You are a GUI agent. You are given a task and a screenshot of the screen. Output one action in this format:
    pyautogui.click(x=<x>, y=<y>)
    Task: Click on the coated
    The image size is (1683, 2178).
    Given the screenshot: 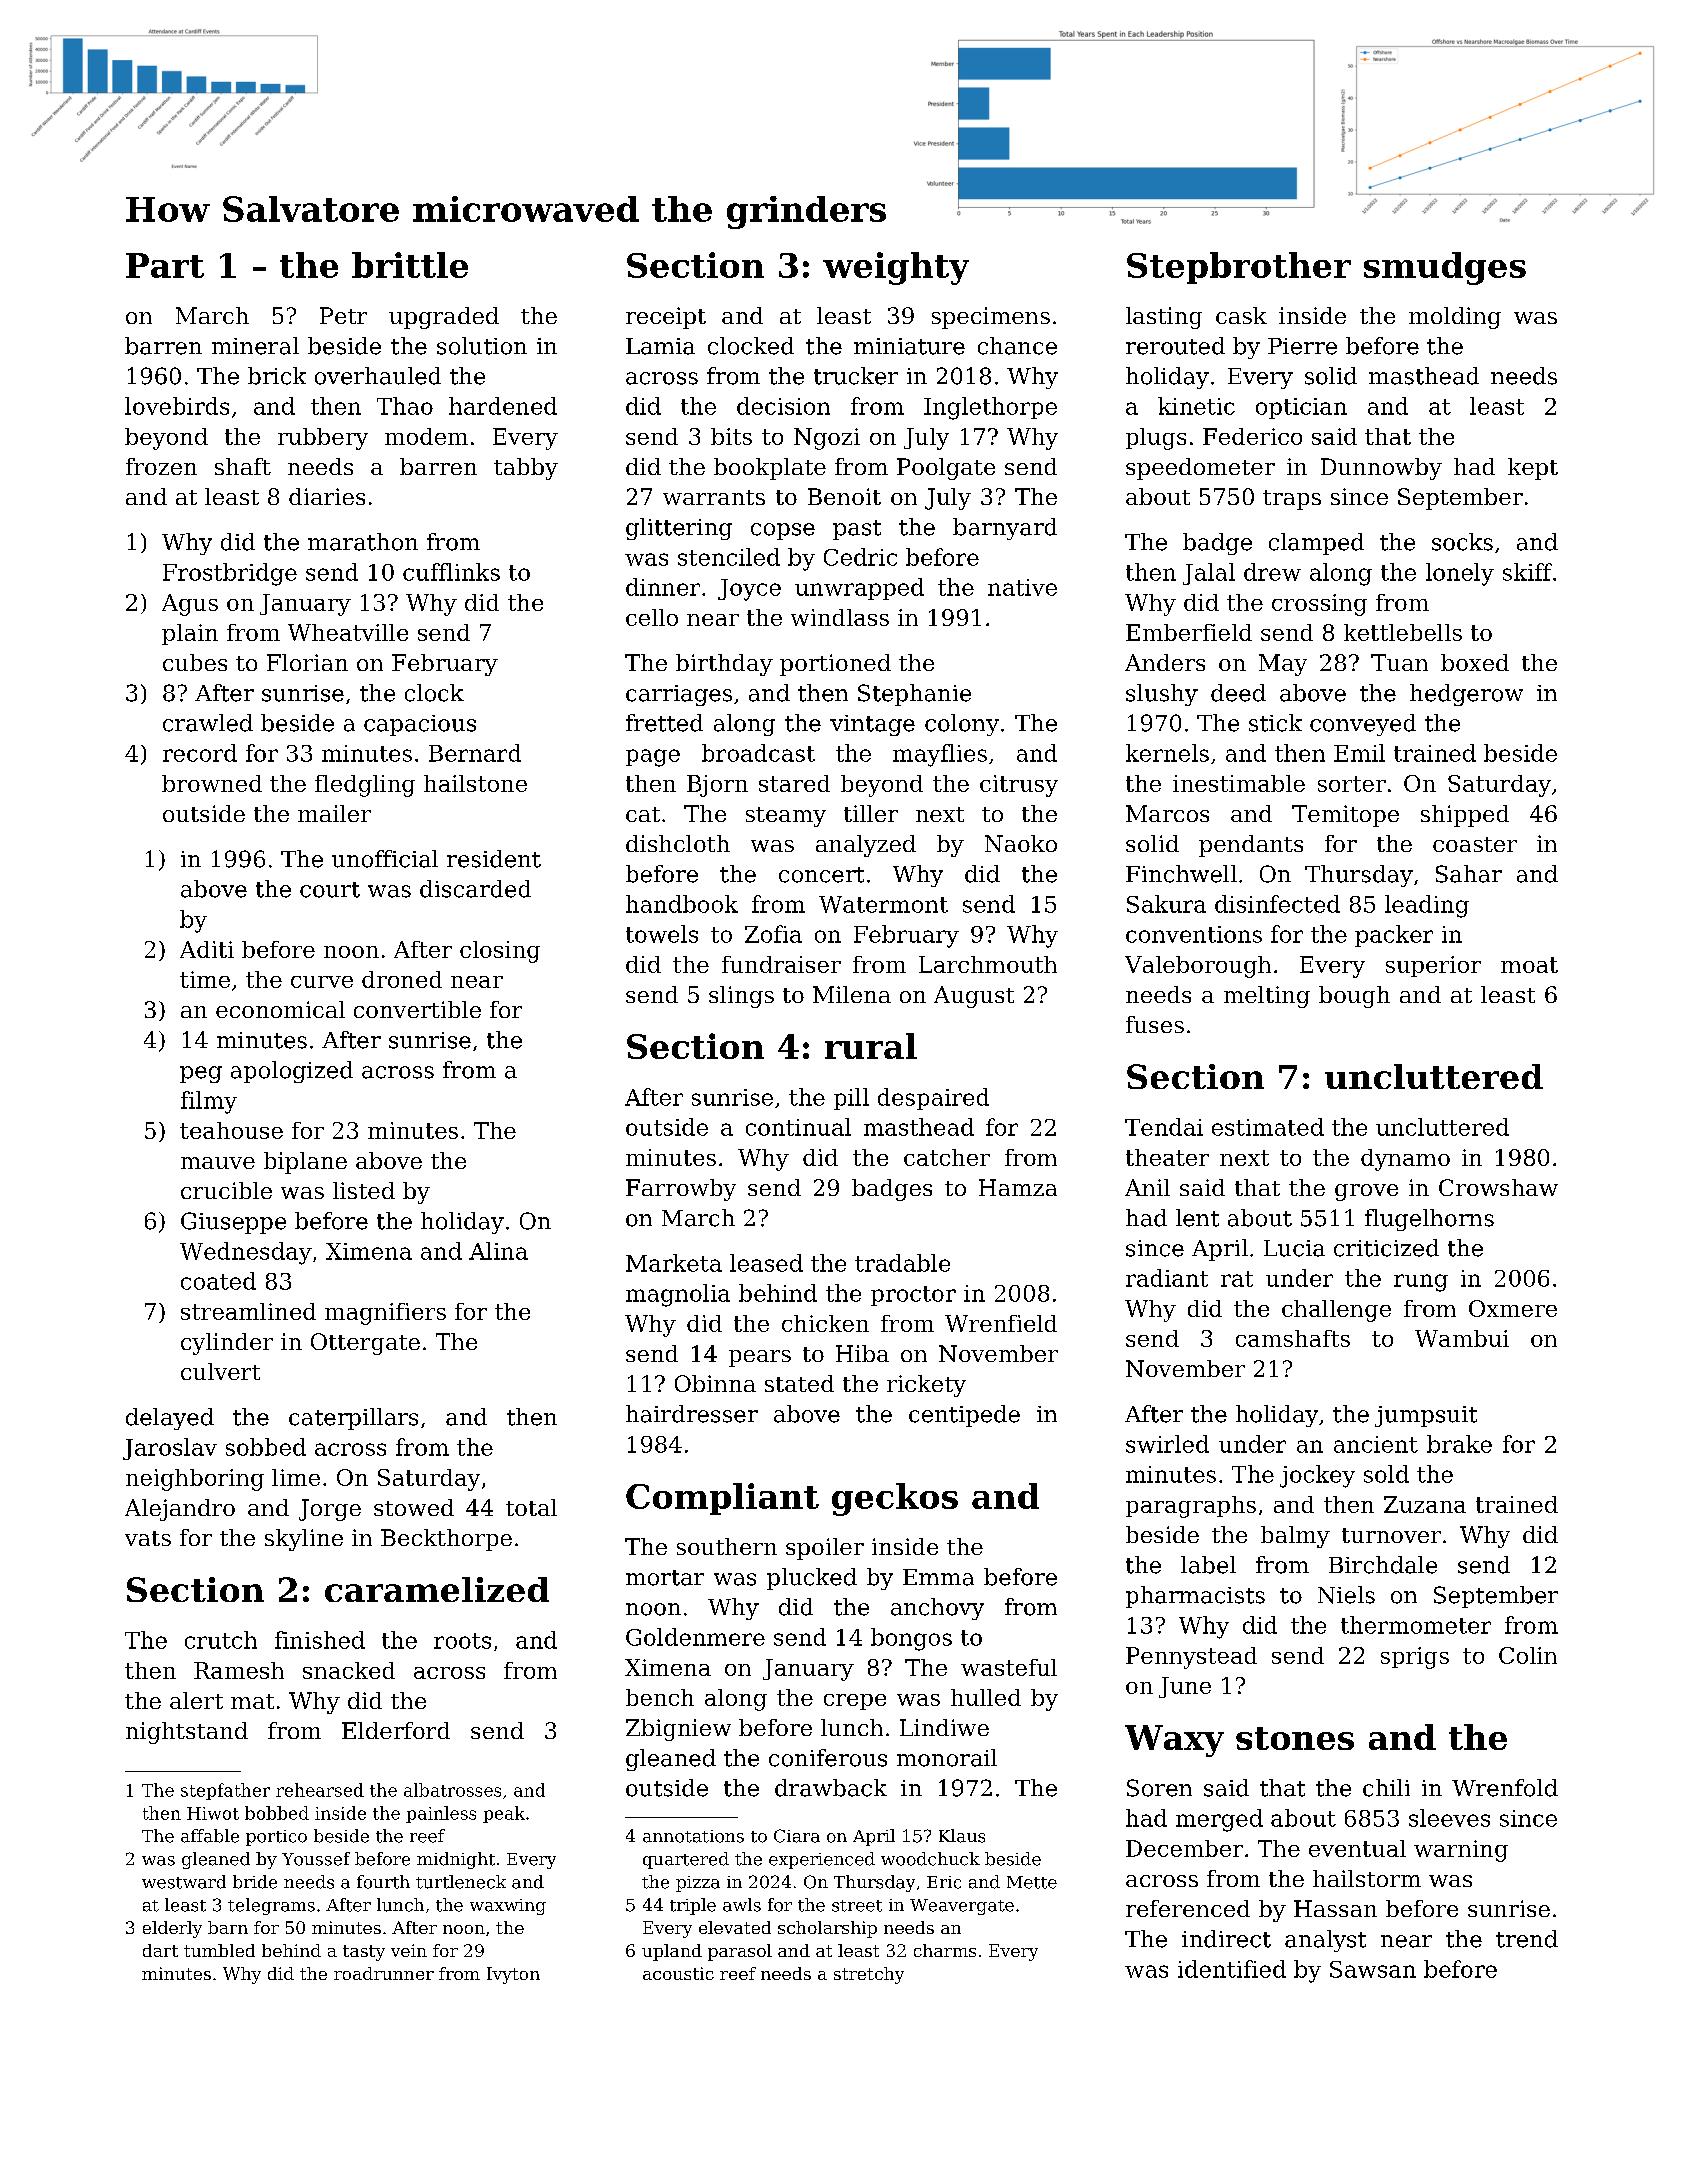 What is the action you would take?
    pyautogui.click(x=218, y=1281)
